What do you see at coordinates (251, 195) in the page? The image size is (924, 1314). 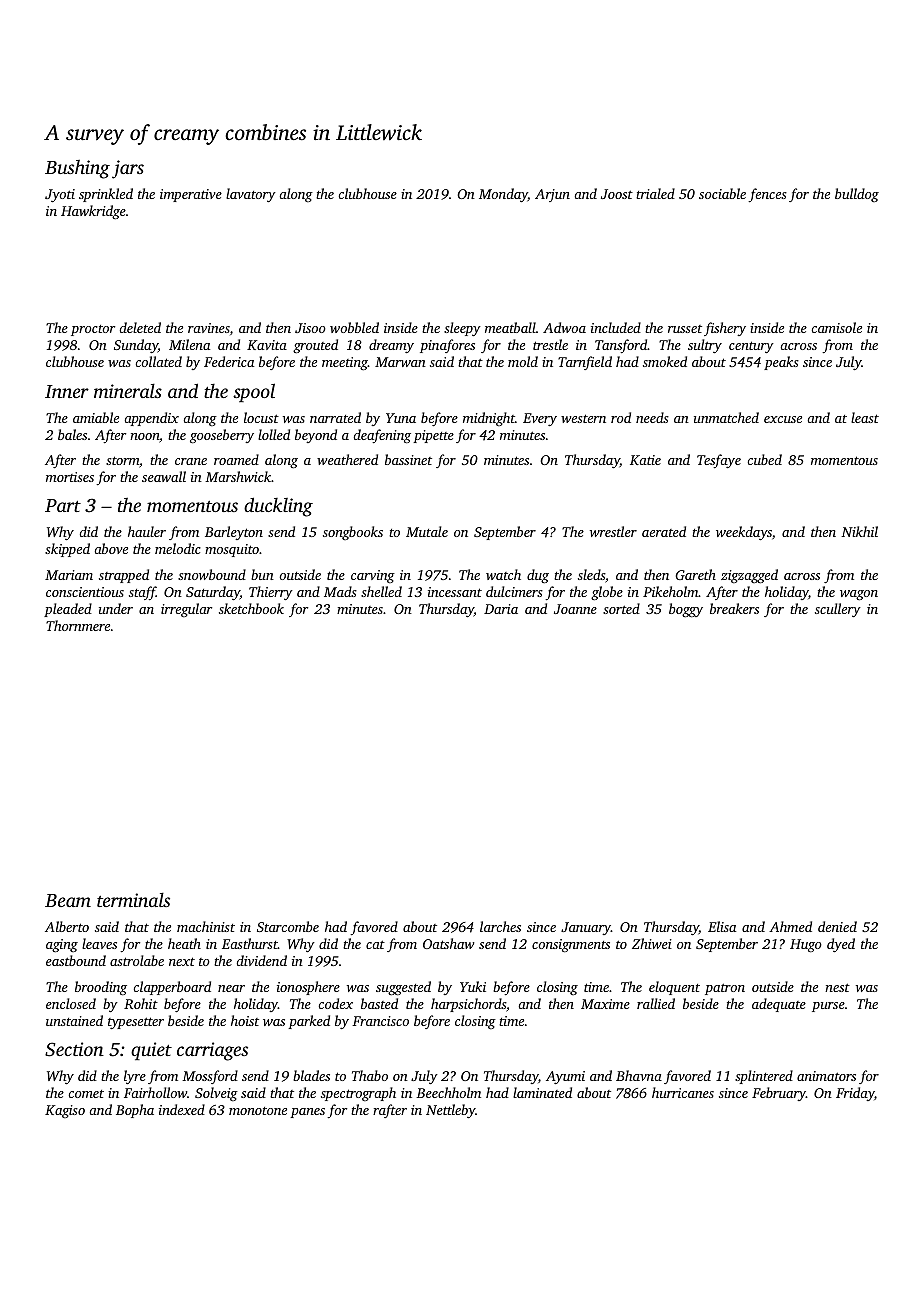 I see `lavatory` at bounding box center [251, 195].
